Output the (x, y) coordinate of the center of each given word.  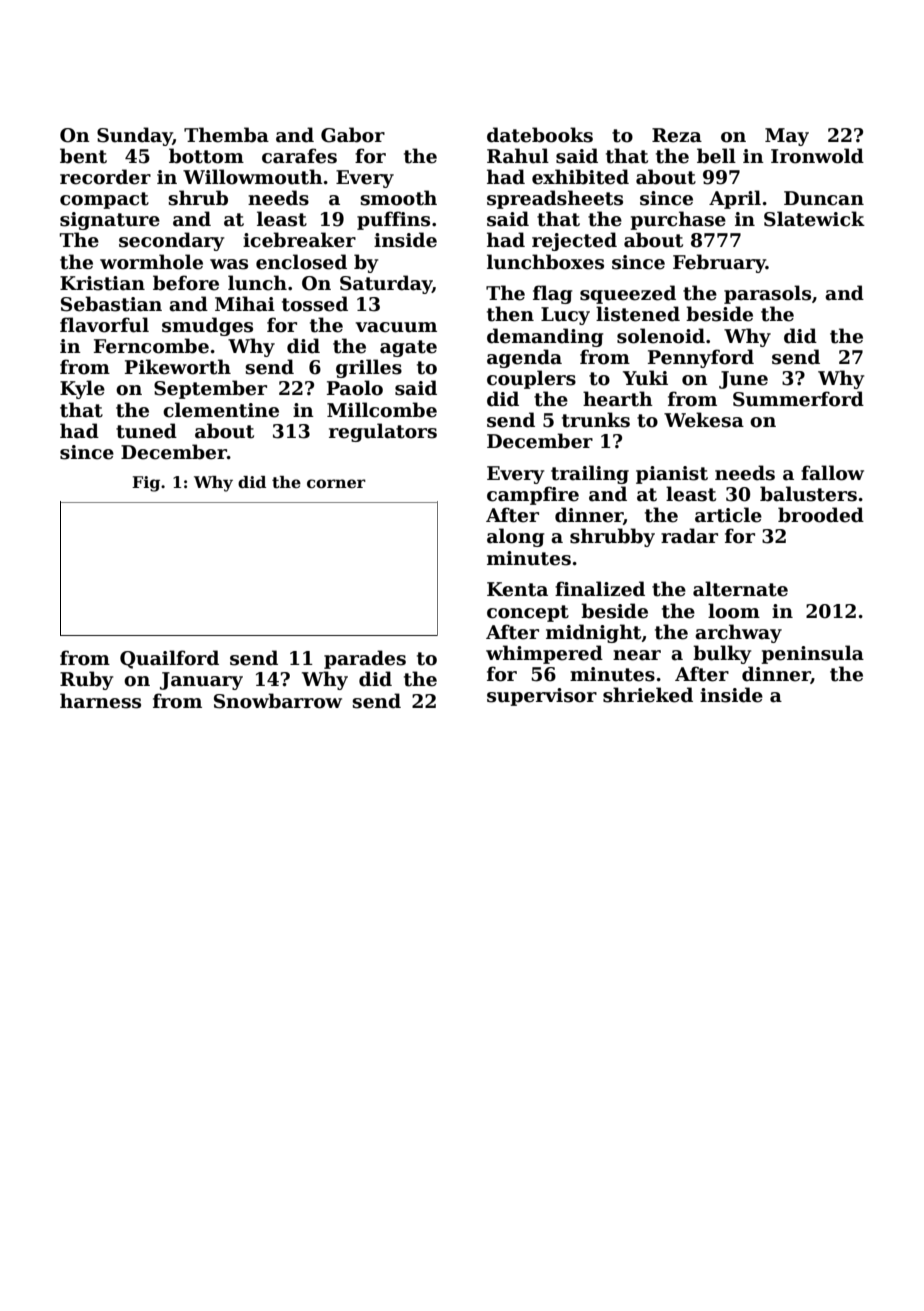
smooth (398, 198)
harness (100, 701)
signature (110, 221)
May (787, 137)
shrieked (648, 695)
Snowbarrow (278, 701)
